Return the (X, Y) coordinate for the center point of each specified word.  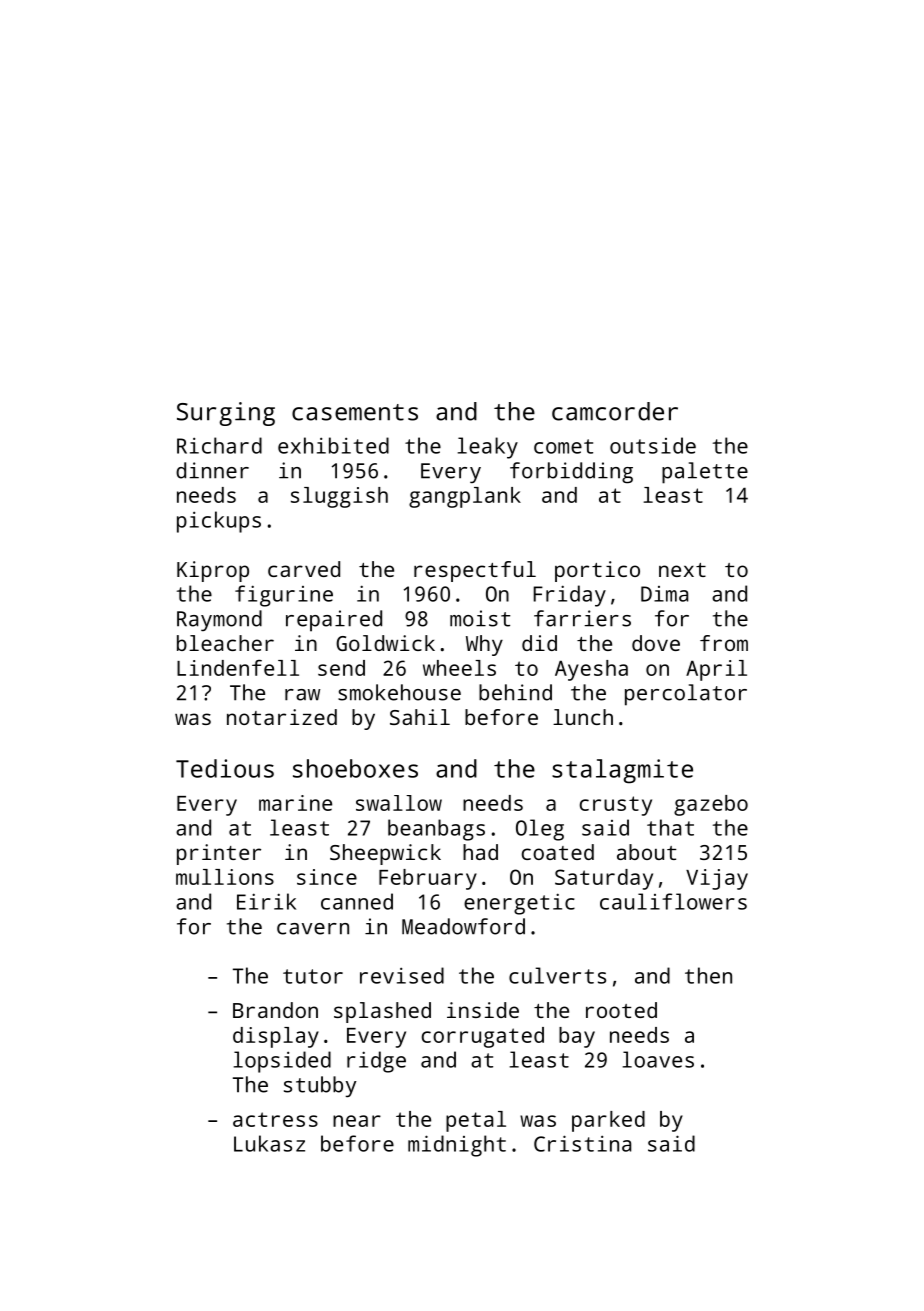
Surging (226, 414)
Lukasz (269, 1143)
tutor (313, 976)
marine (295, 803)
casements (355, 412)
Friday (569, 596)
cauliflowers (673, 901)
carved (304, 569)
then (708, 975)
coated (558, 852)
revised (402, 975)
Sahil (420, 717)
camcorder (615, 411)
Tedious (225, 768)
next (682, 570)
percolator (686, 695)
